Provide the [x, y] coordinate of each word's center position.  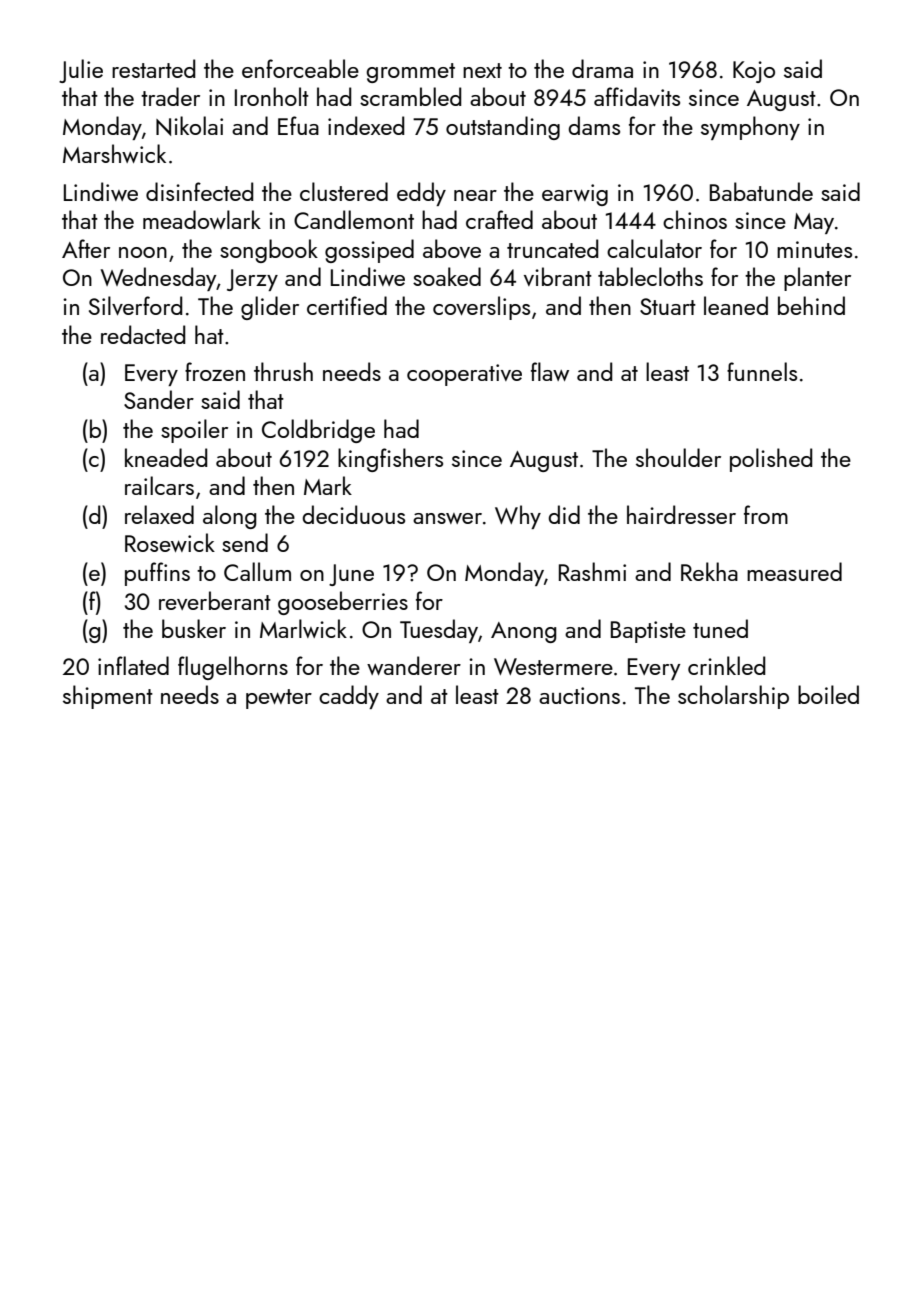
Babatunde [761, 191]
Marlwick [303, 628]
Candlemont [354, 219]
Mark [328, 485]
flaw [550, 371]
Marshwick [114, 153]
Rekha [709, 571]
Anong [523, 632]
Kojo [754, 72]
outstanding [503, 128]
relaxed [159, 514]
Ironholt [272, 96]
